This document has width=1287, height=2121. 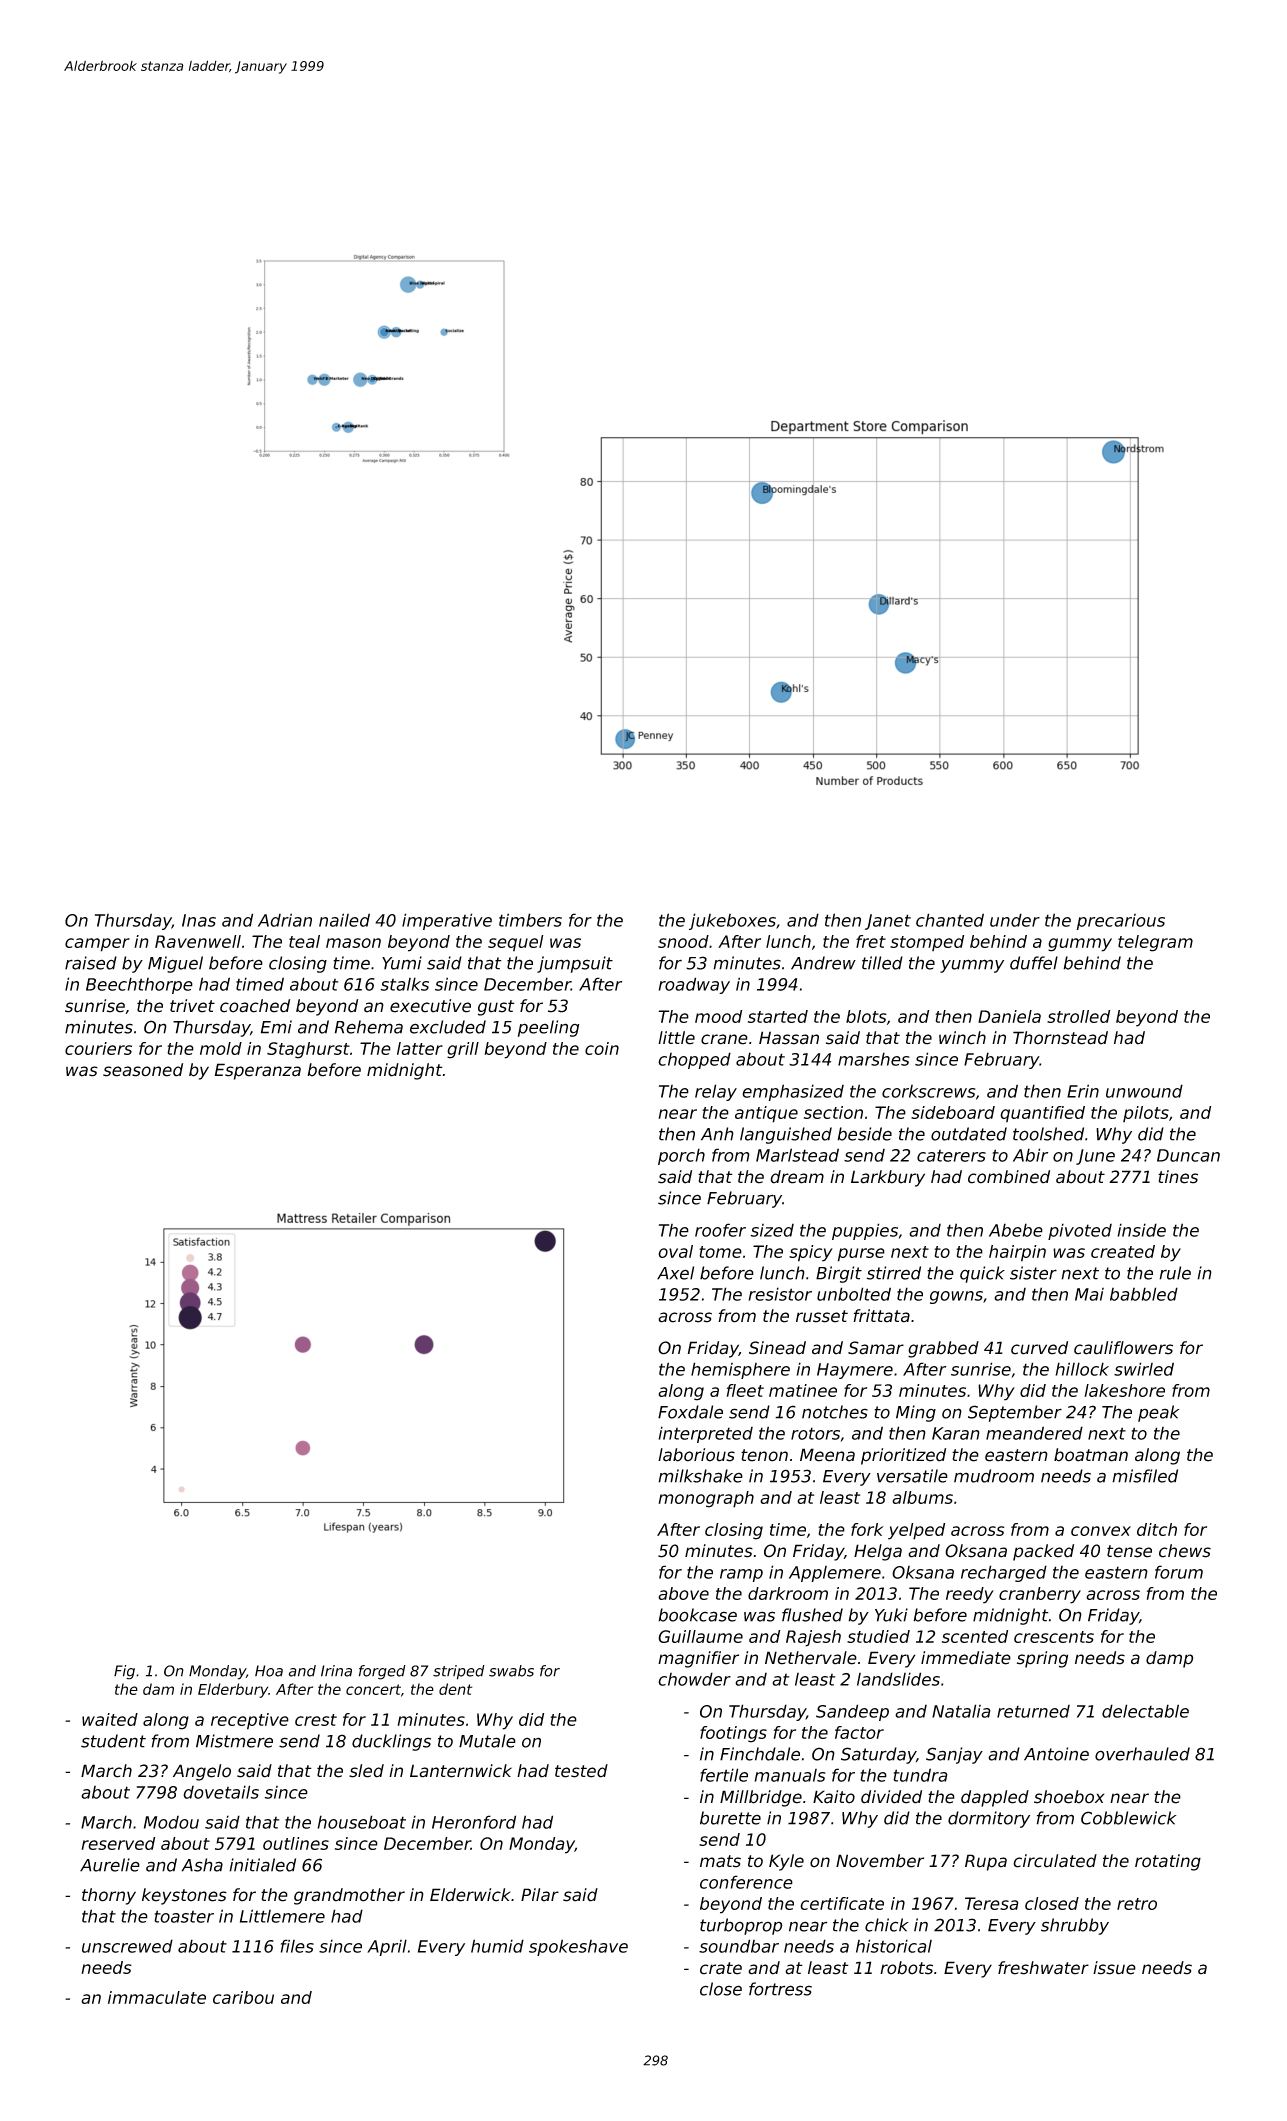 I want to click on Axel, so click(x=675, y=1273).
